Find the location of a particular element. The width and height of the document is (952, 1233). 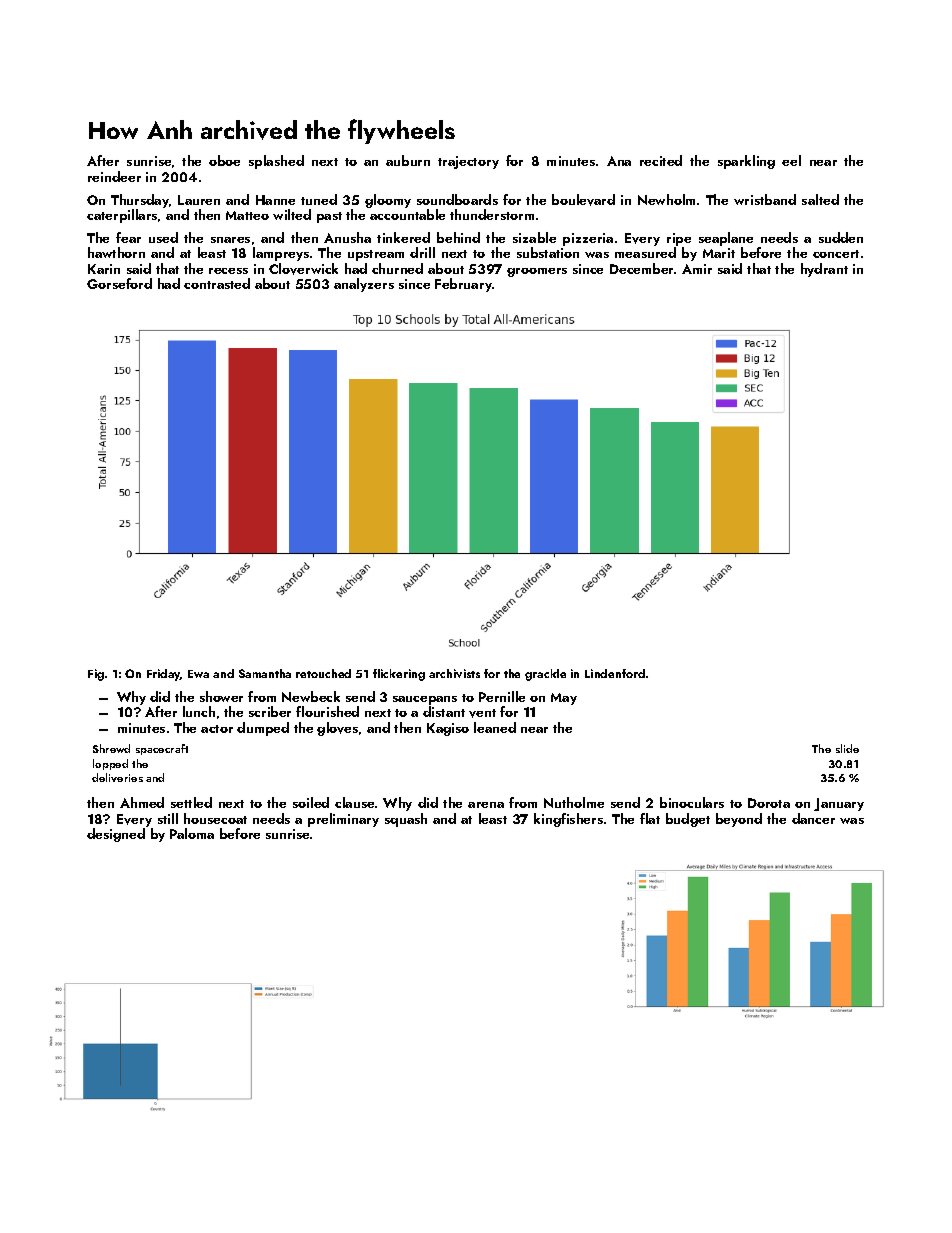

slide is located at coordinates (847, 748).
